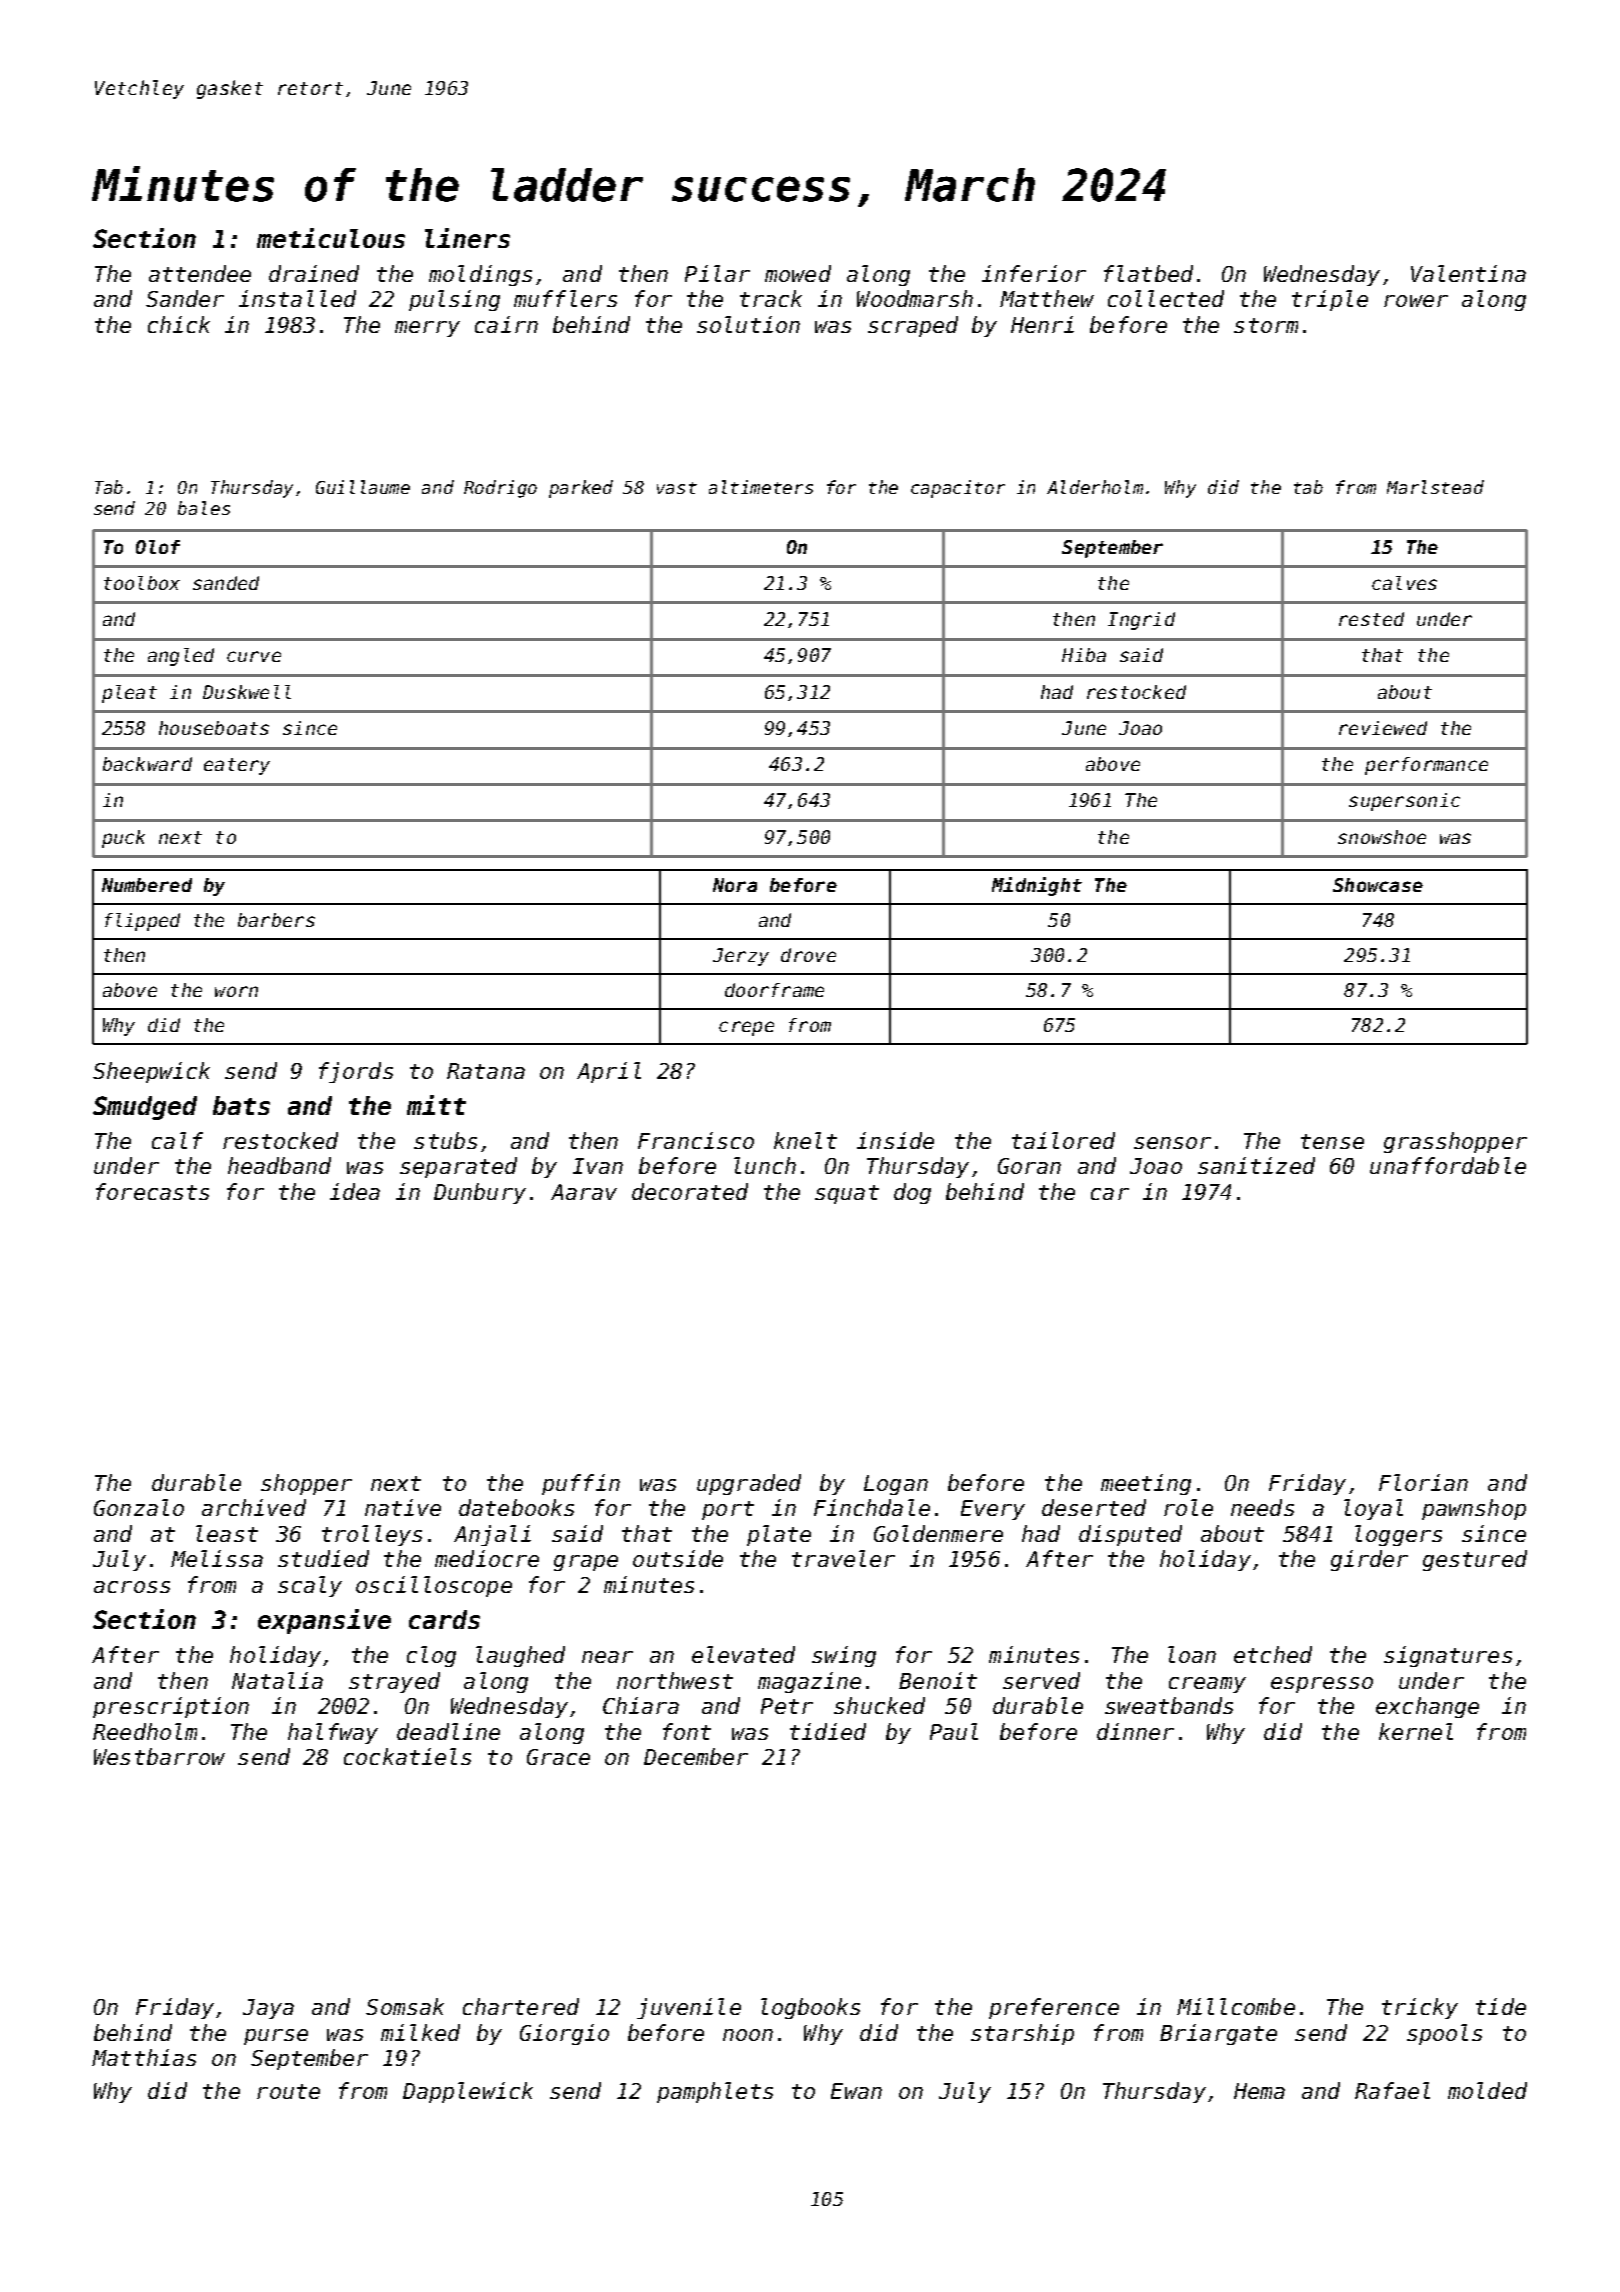 The image size is (1620, 2292). Describe the element at coordinates (268, 2009) in the screenshot. I see `Jaya` at that location.
